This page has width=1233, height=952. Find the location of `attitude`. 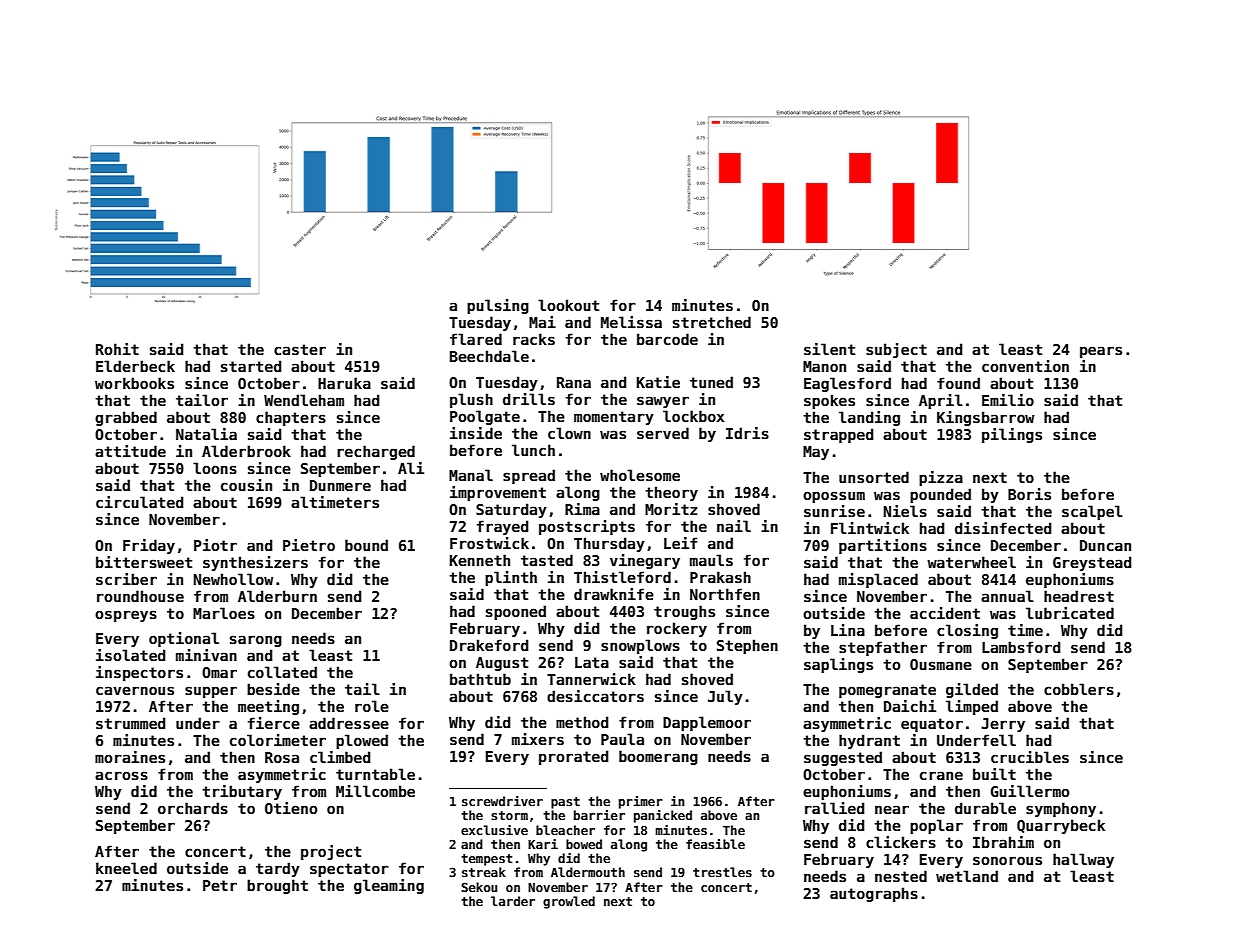

attitude is located at coordinates (130, 451).
